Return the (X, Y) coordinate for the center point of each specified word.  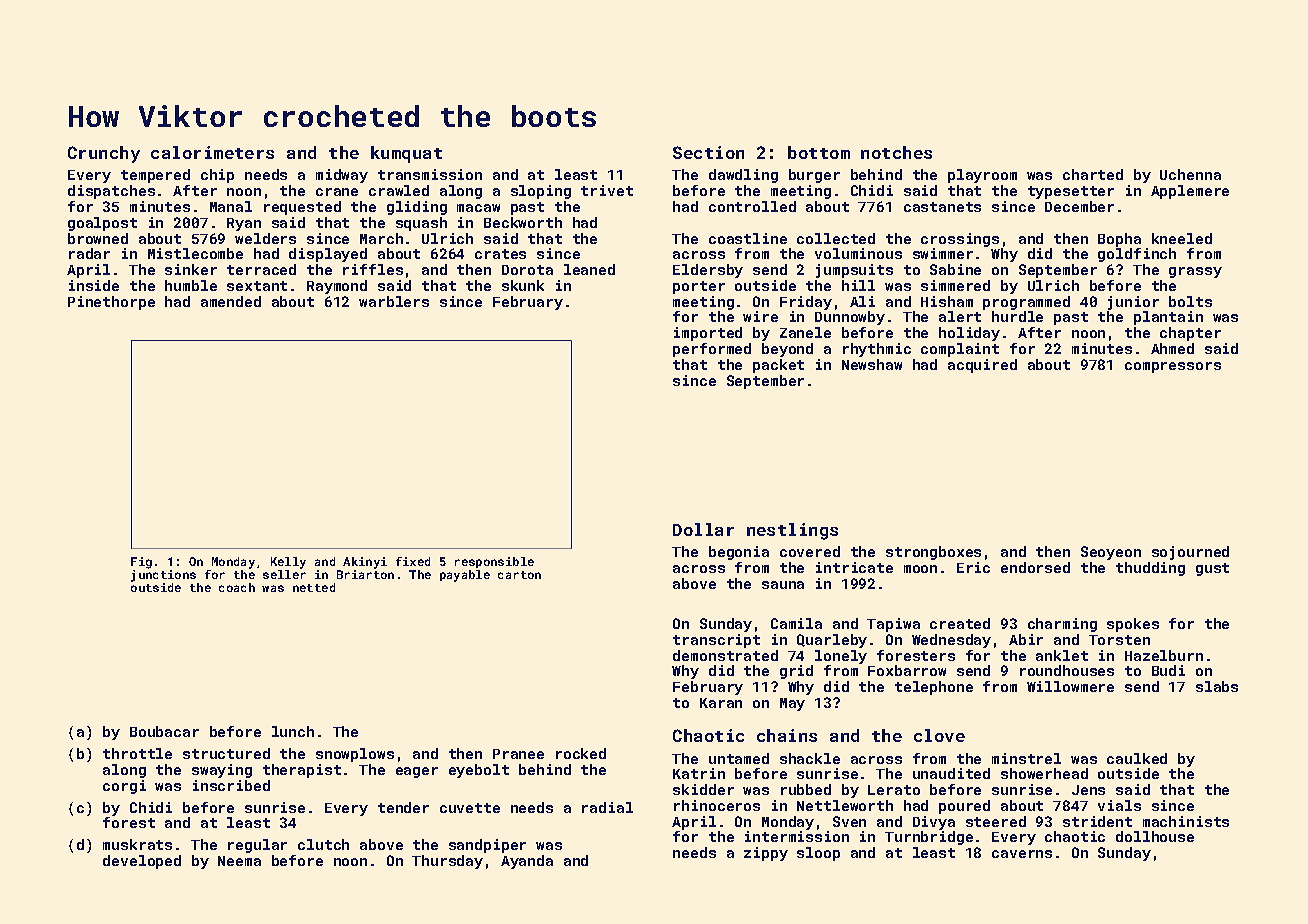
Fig (141, 563)
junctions (163, 576)
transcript (716, 641)
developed (142, 862)
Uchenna (1190, 174)
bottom (819, 152)
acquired (982, 366)
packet (778, 366)
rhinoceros (717, 805)
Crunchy (104, 154)
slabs (1217, 686)
